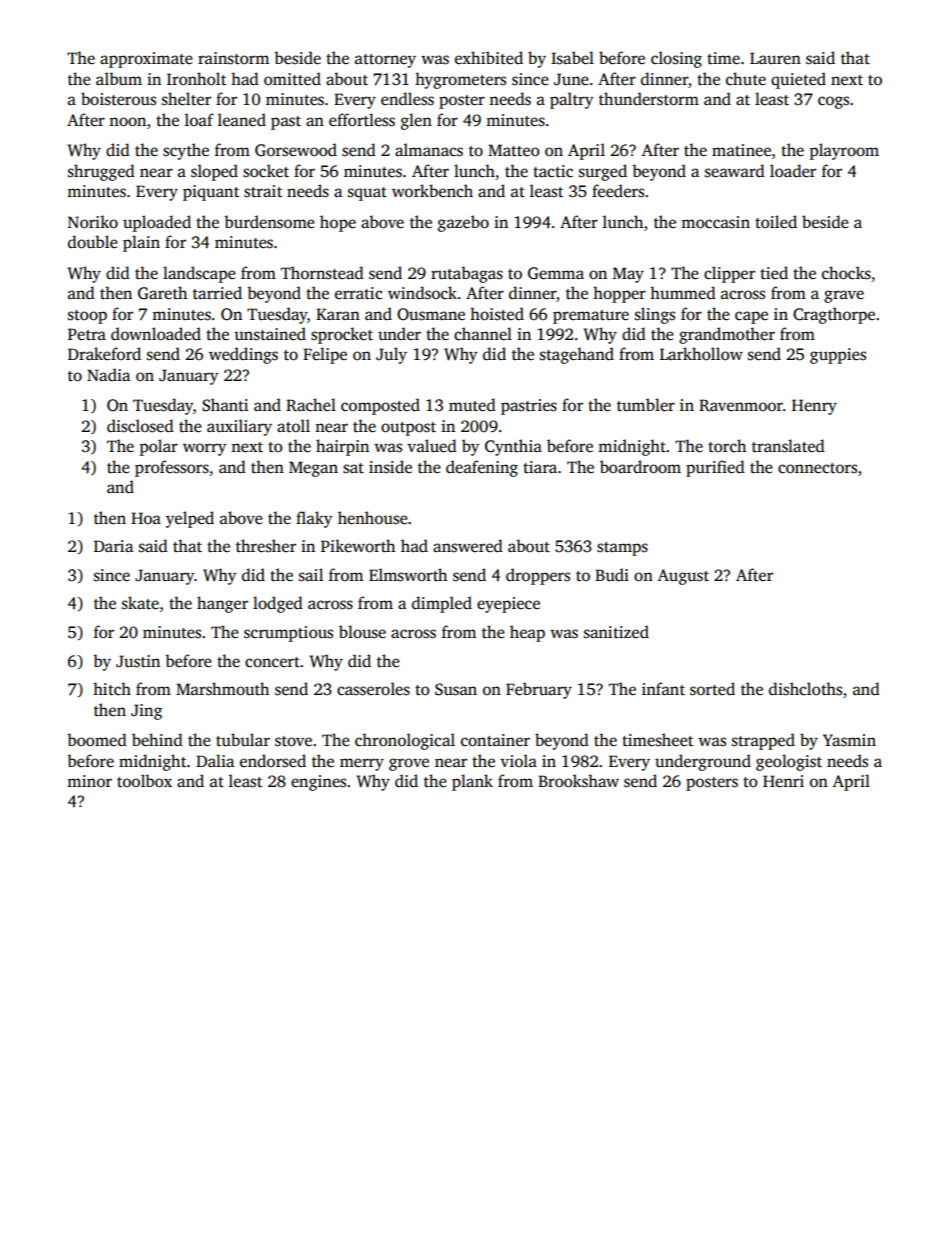 The image size is (952, 1233). Describe the element at coordinates (146, 518) in the screenshot. I see `Hoa` at that location.
